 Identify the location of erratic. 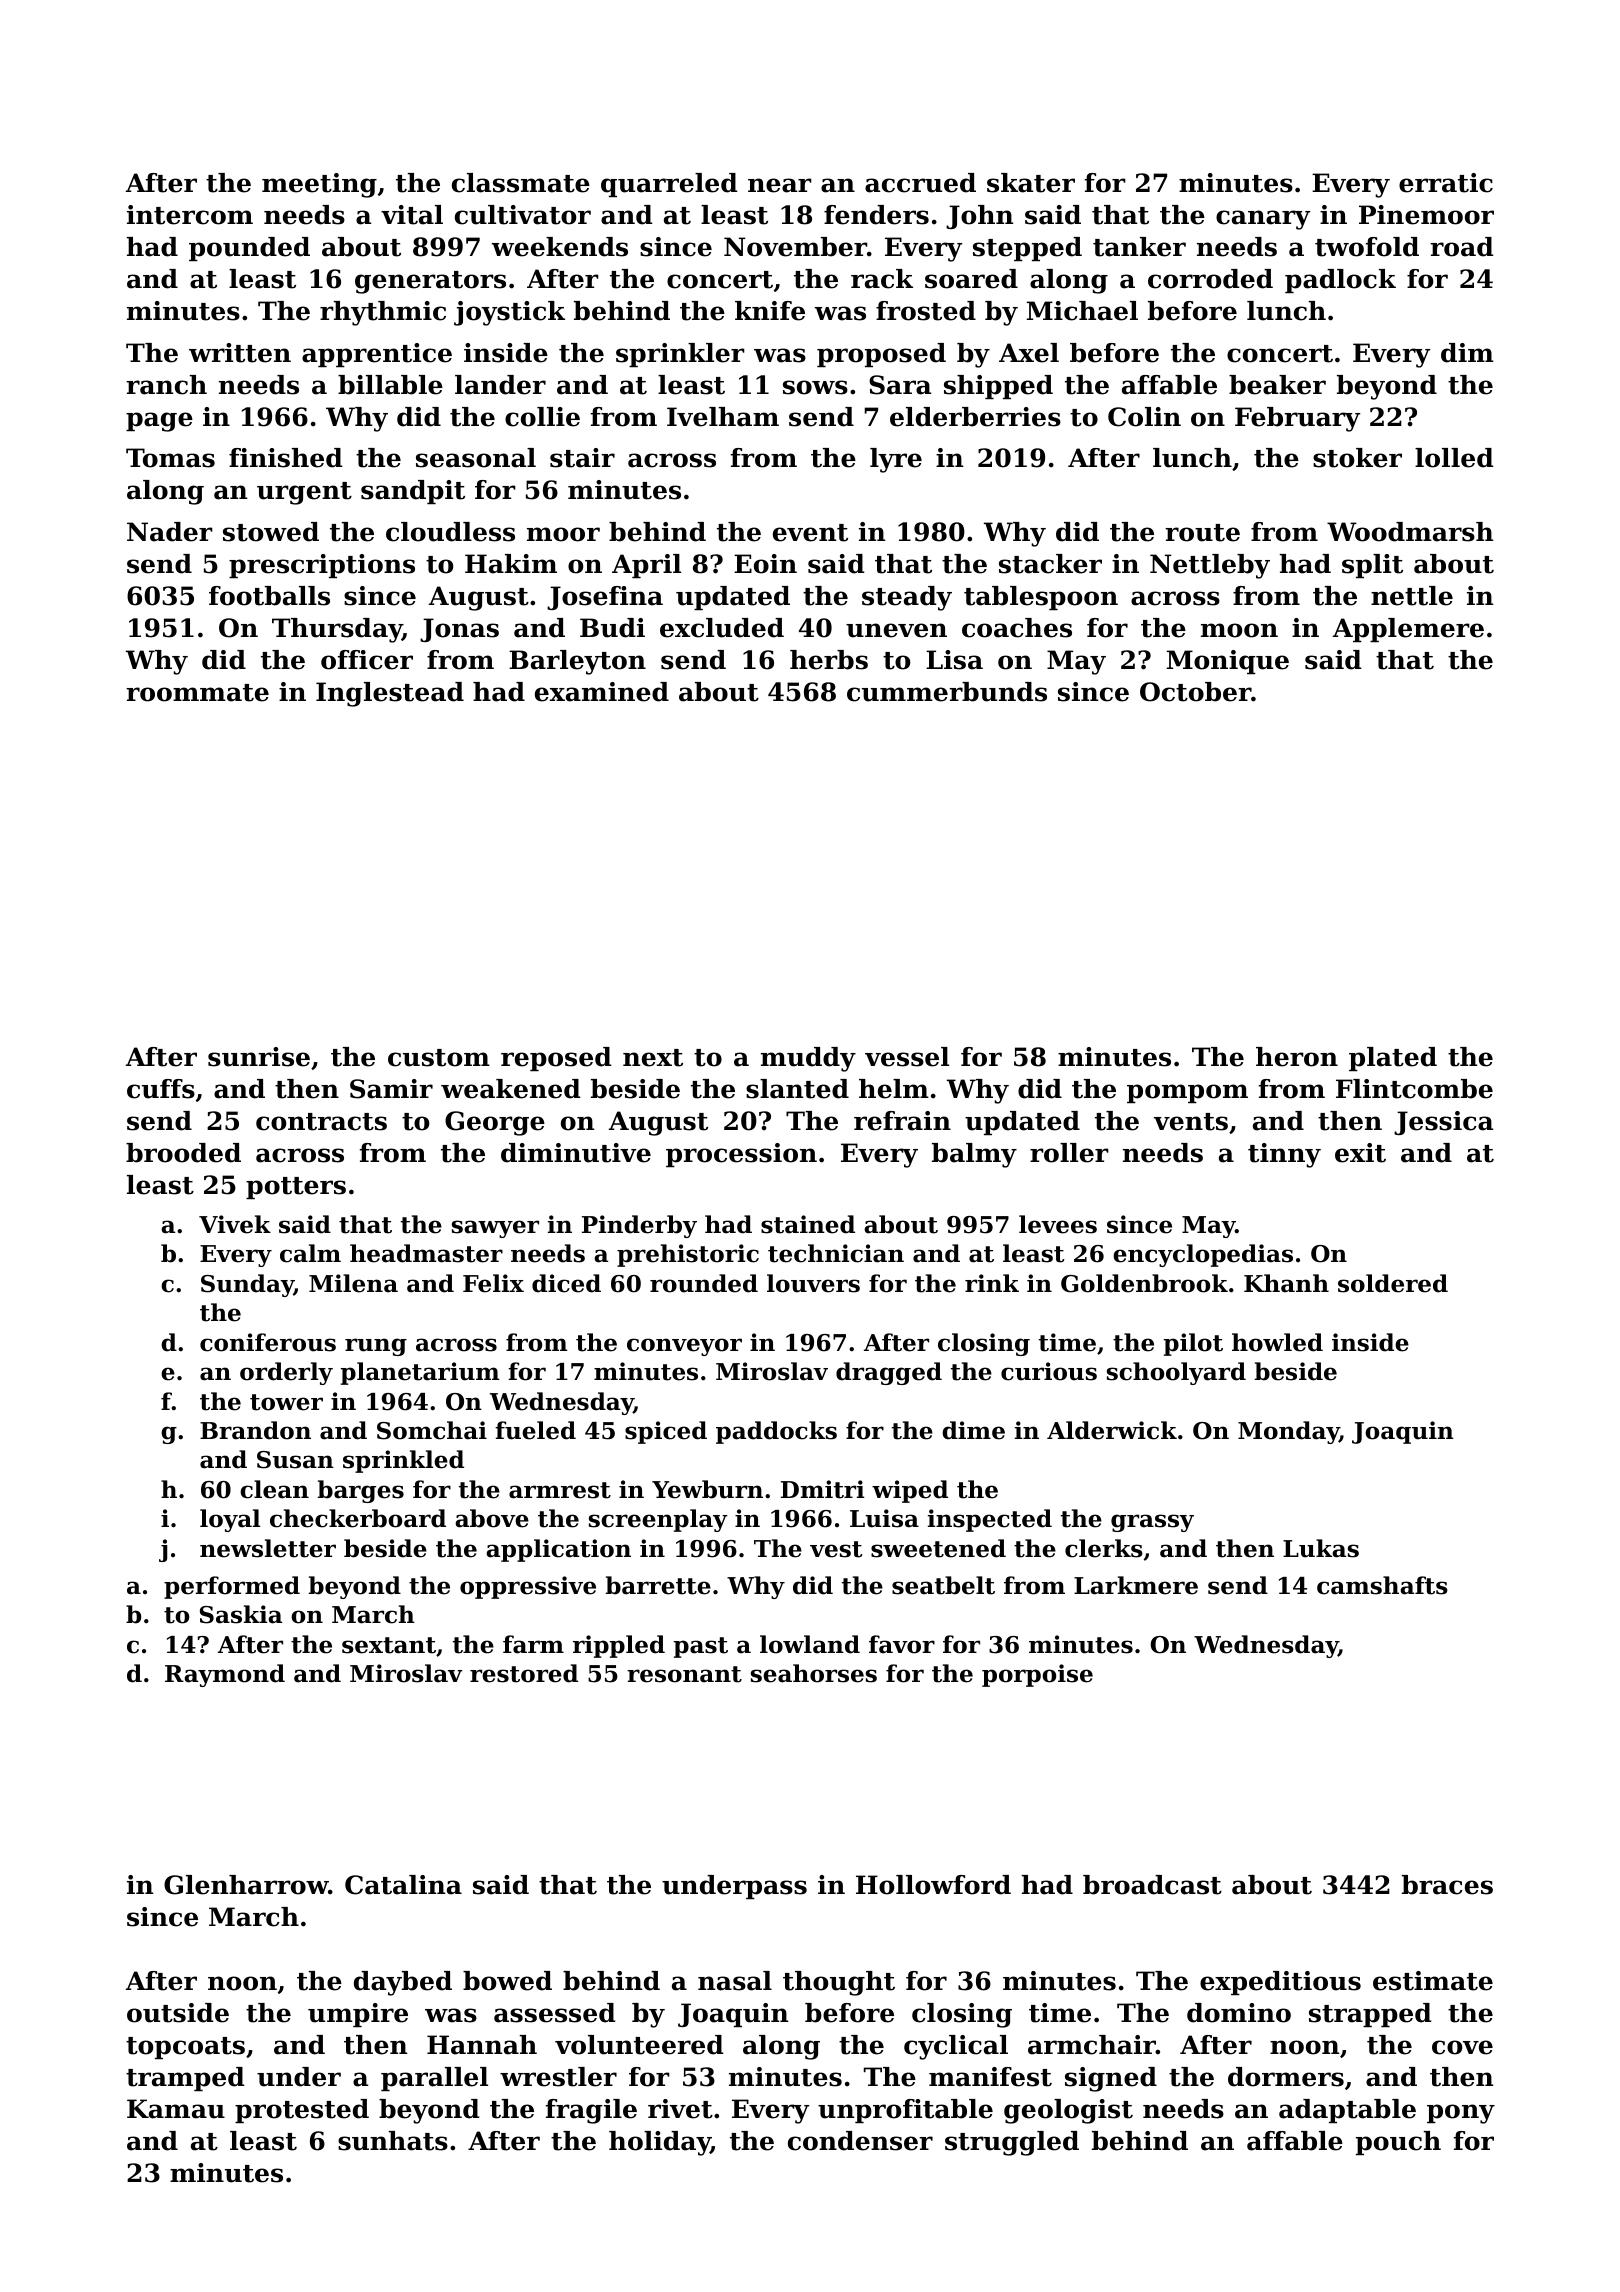
(1446, 183).
